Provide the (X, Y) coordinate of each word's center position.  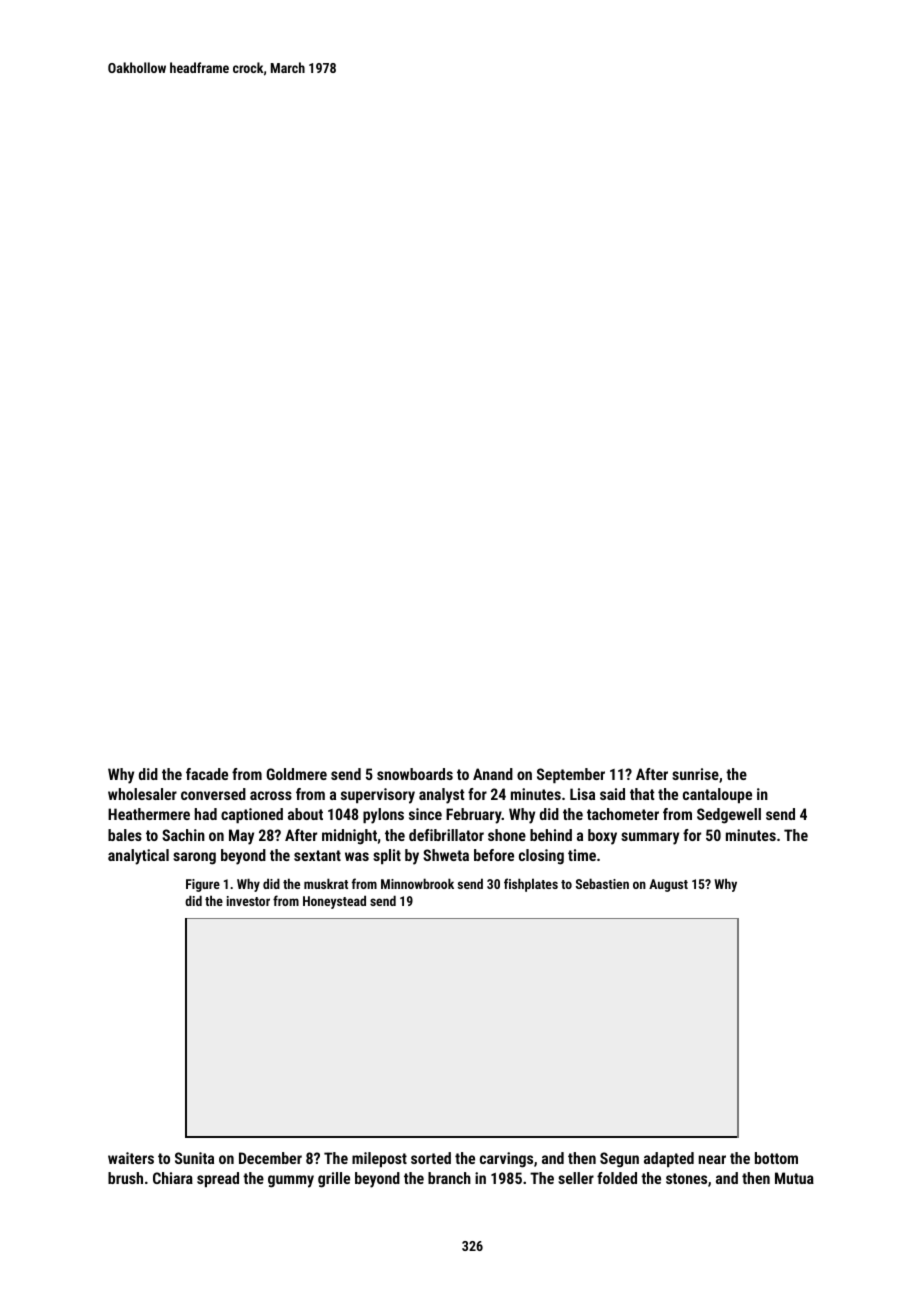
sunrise (695, 774)
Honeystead (334, 902)
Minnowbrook (417, 883)
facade (207, 774)
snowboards (415, 774)
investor (248, 901)
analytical (138, 857)
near (712, 1159)
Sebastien (602, 883)
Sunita (194, 1158)
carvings (506, 1160)
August (668, 885)
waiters (131, 1158)
